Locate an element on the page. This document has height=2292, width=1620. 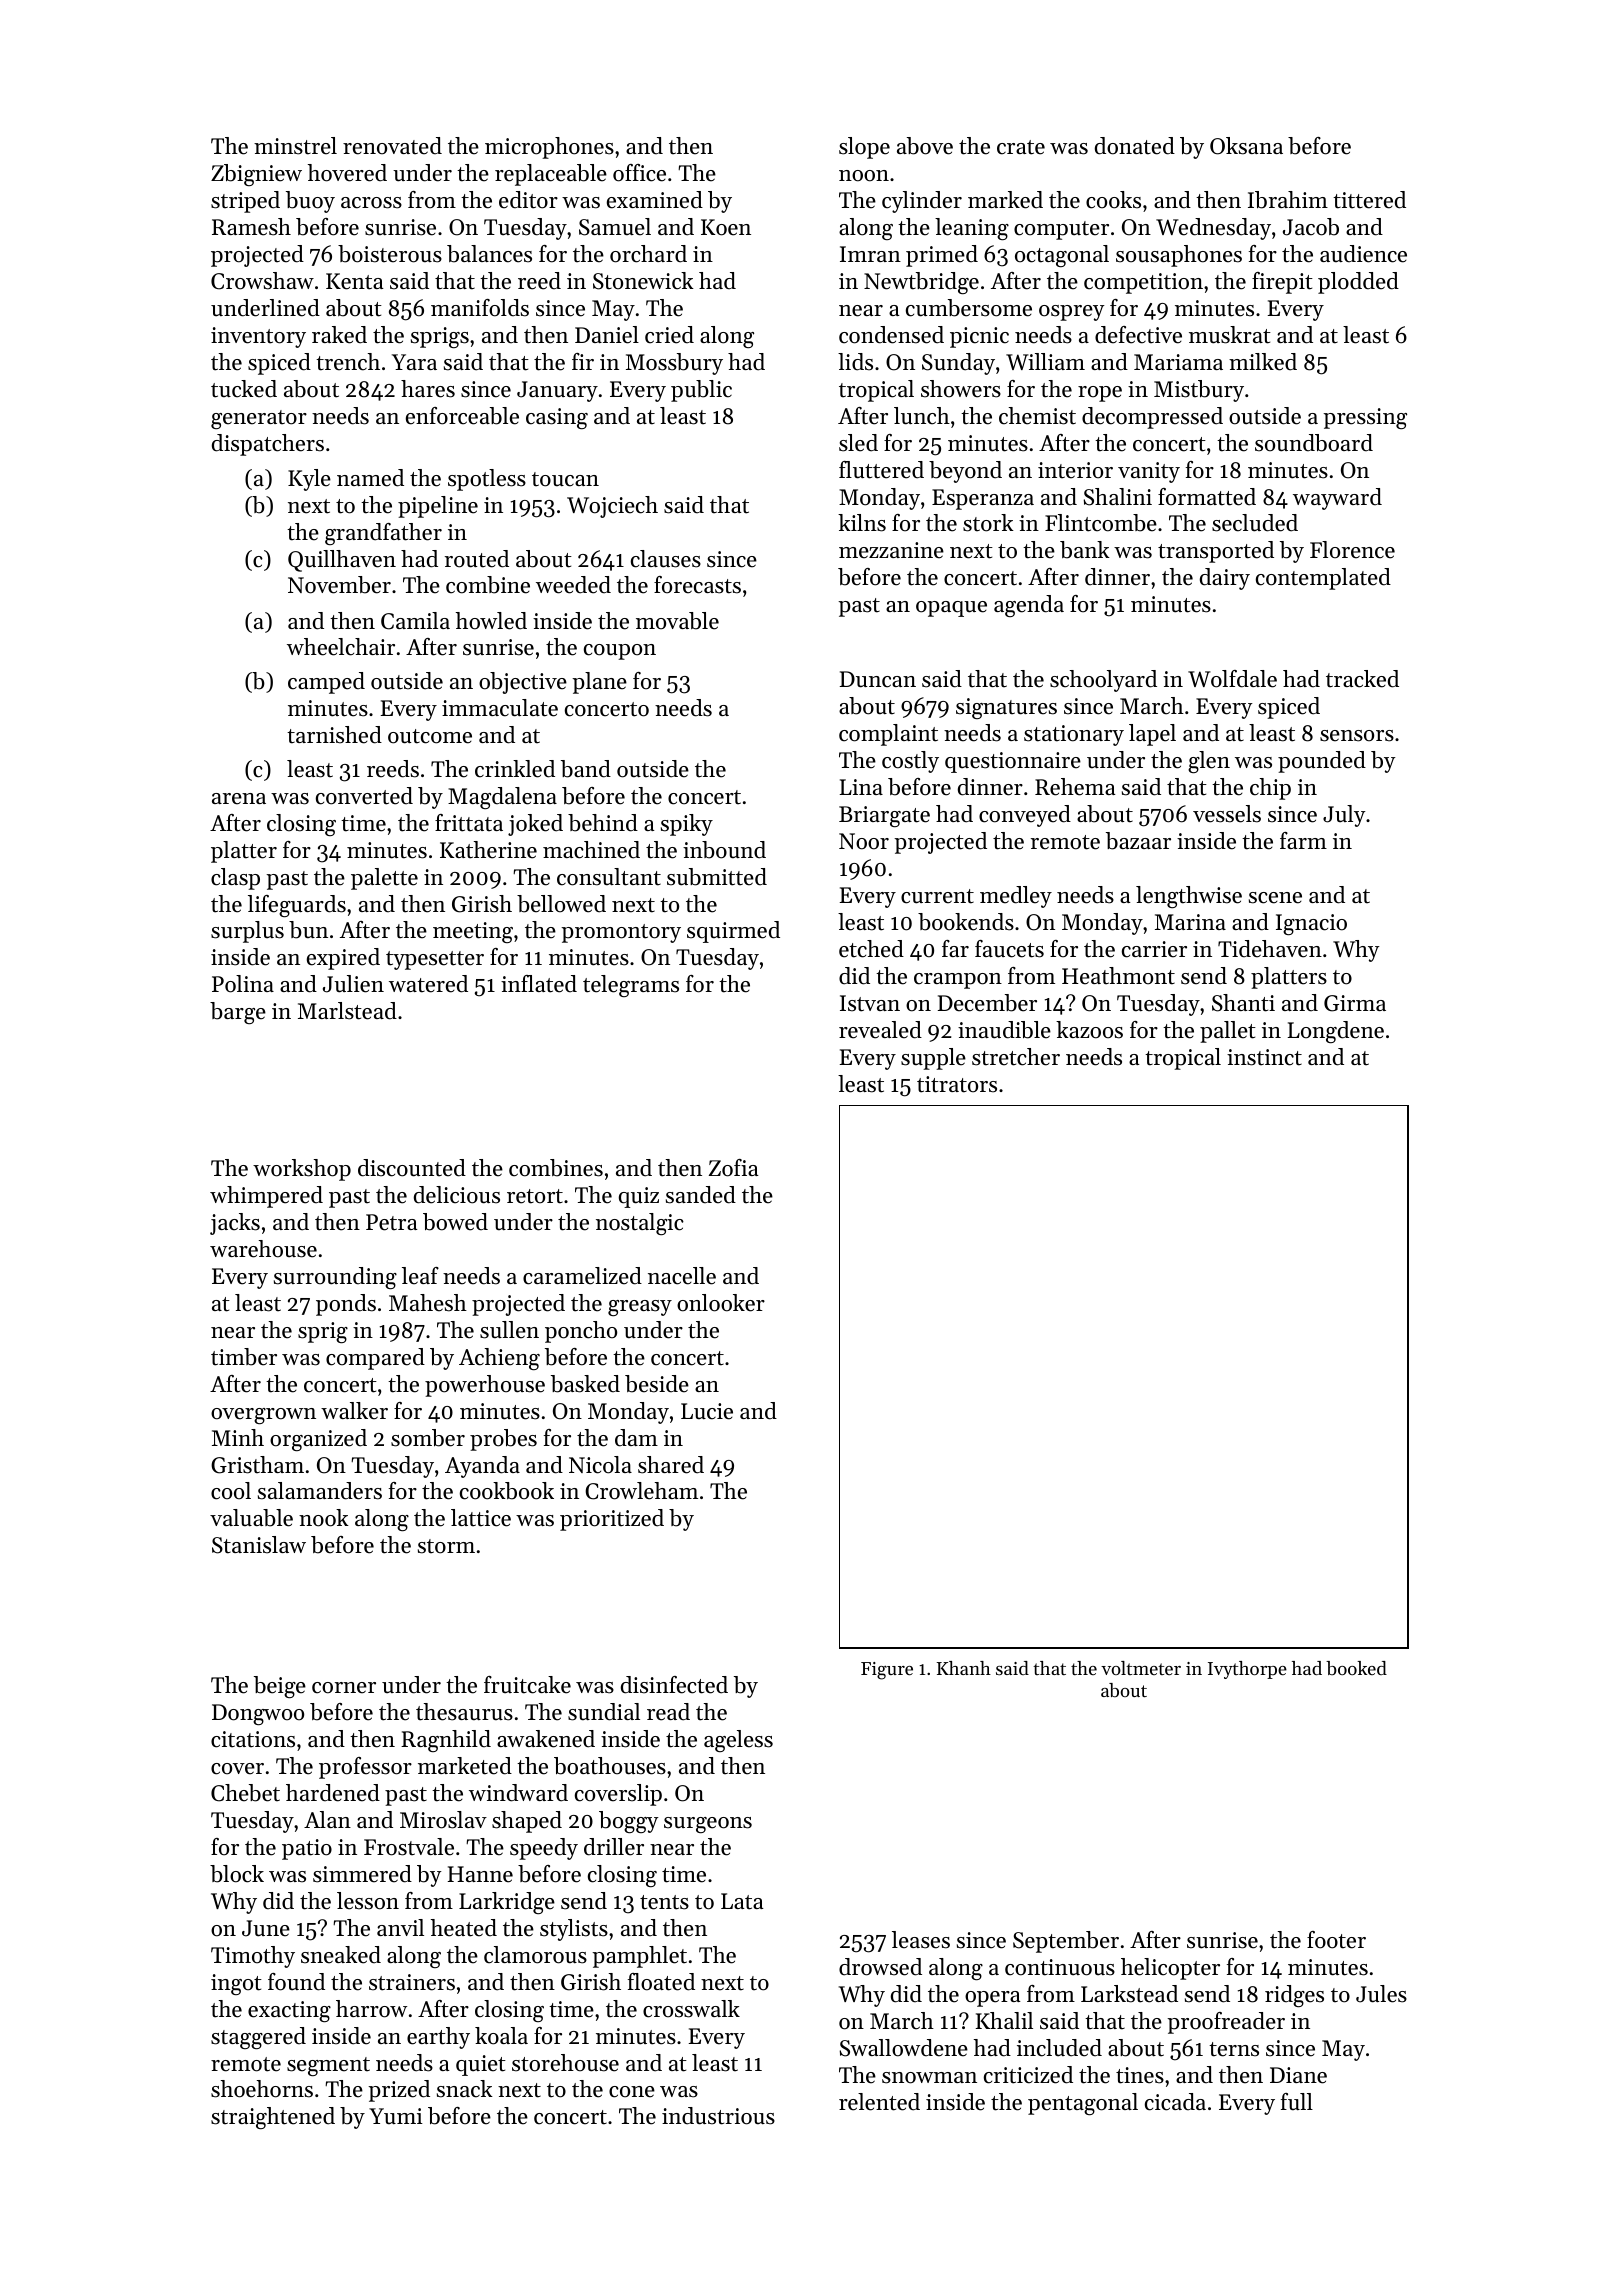
examined is located at coordinates (655, 200).
